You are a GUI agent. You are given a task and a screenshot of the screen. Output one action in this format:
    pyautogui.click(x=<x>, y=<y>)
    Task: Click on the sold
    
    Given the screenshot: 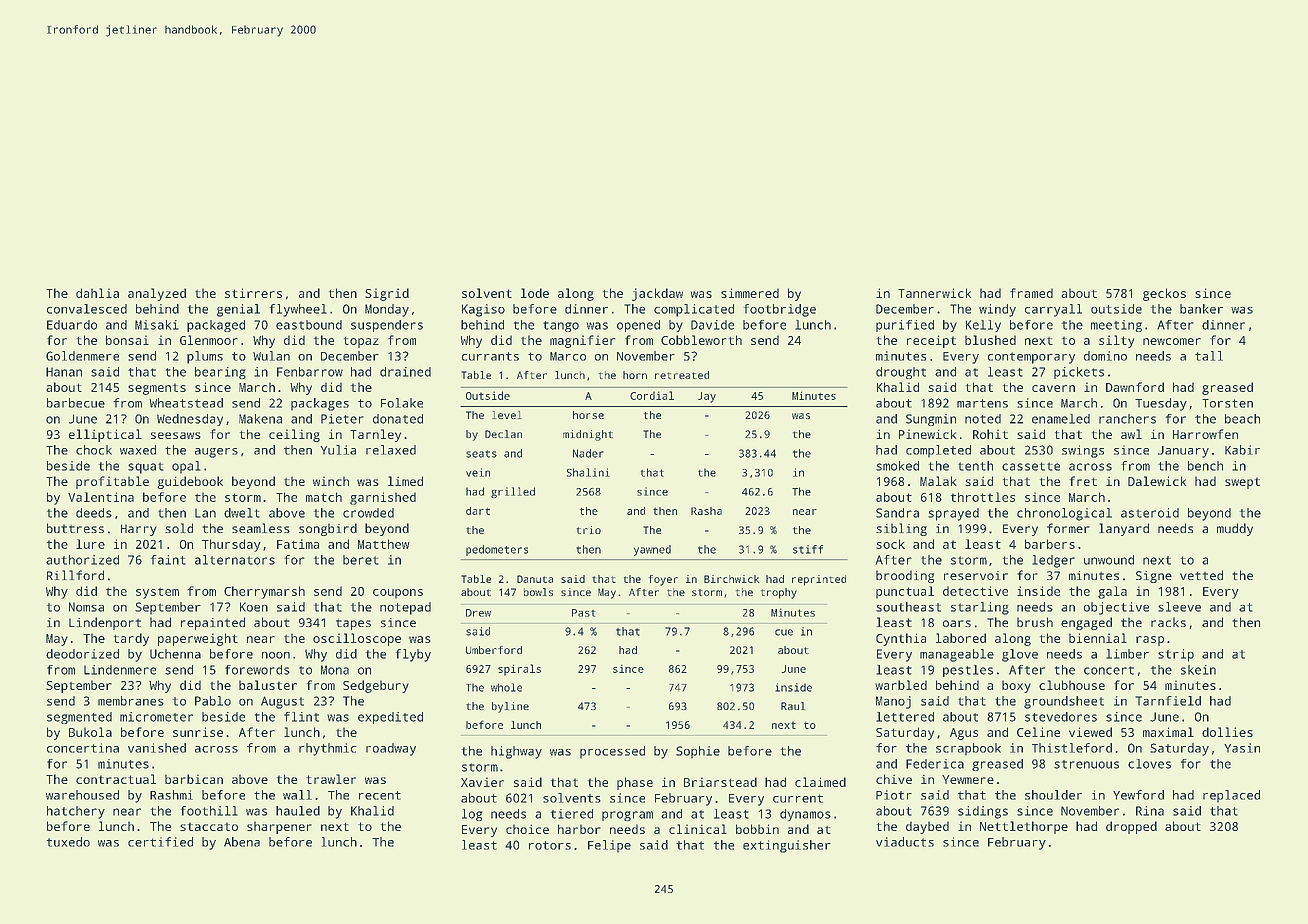 What is the action you would take?
    pyautogui.click(x=179, y=528)
